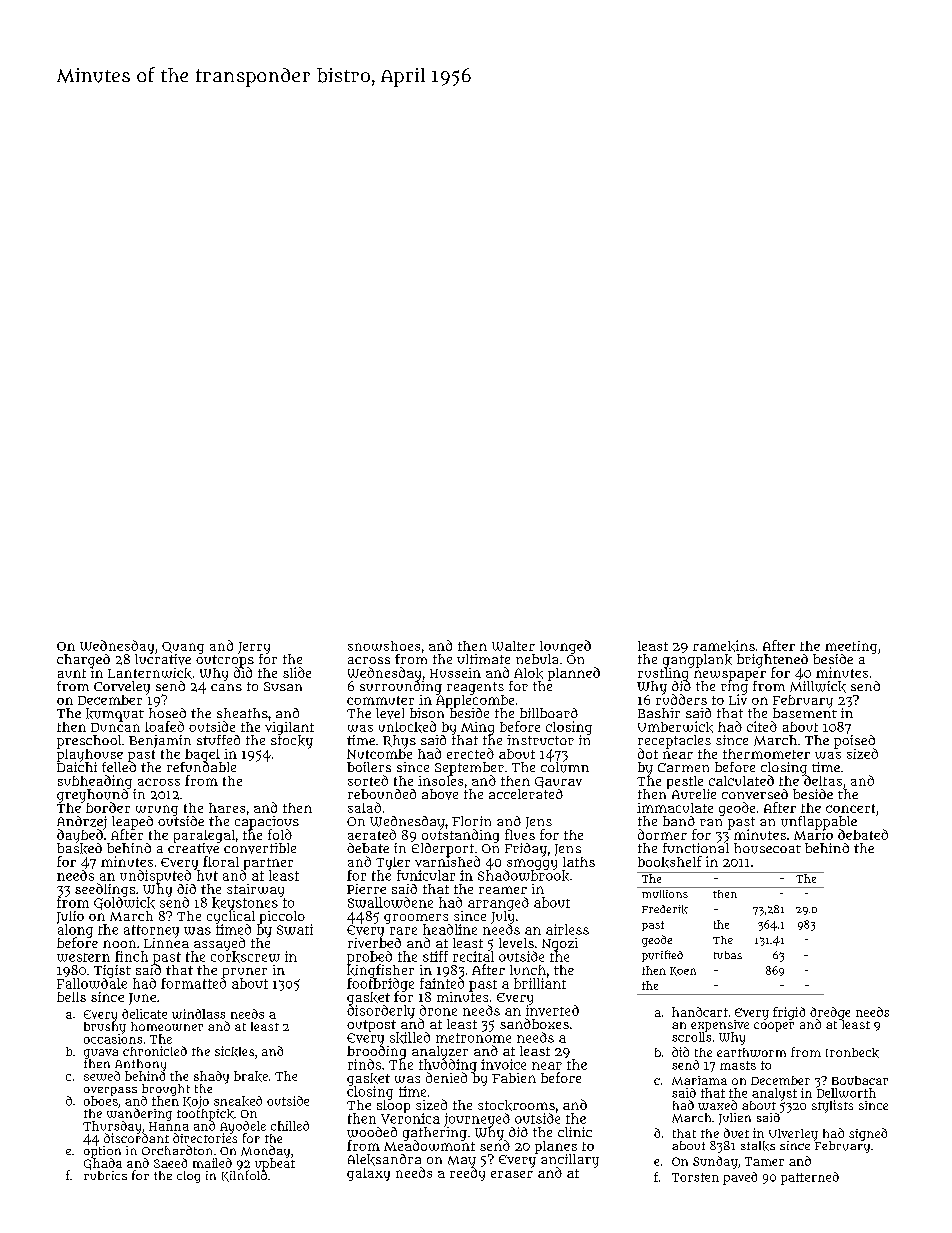 This screenshot has height=1233, width=952. What do you see at coordinates (534, 1023) in the screenshot?
I see `sandboxes` at bounding box center [534, 1023].
